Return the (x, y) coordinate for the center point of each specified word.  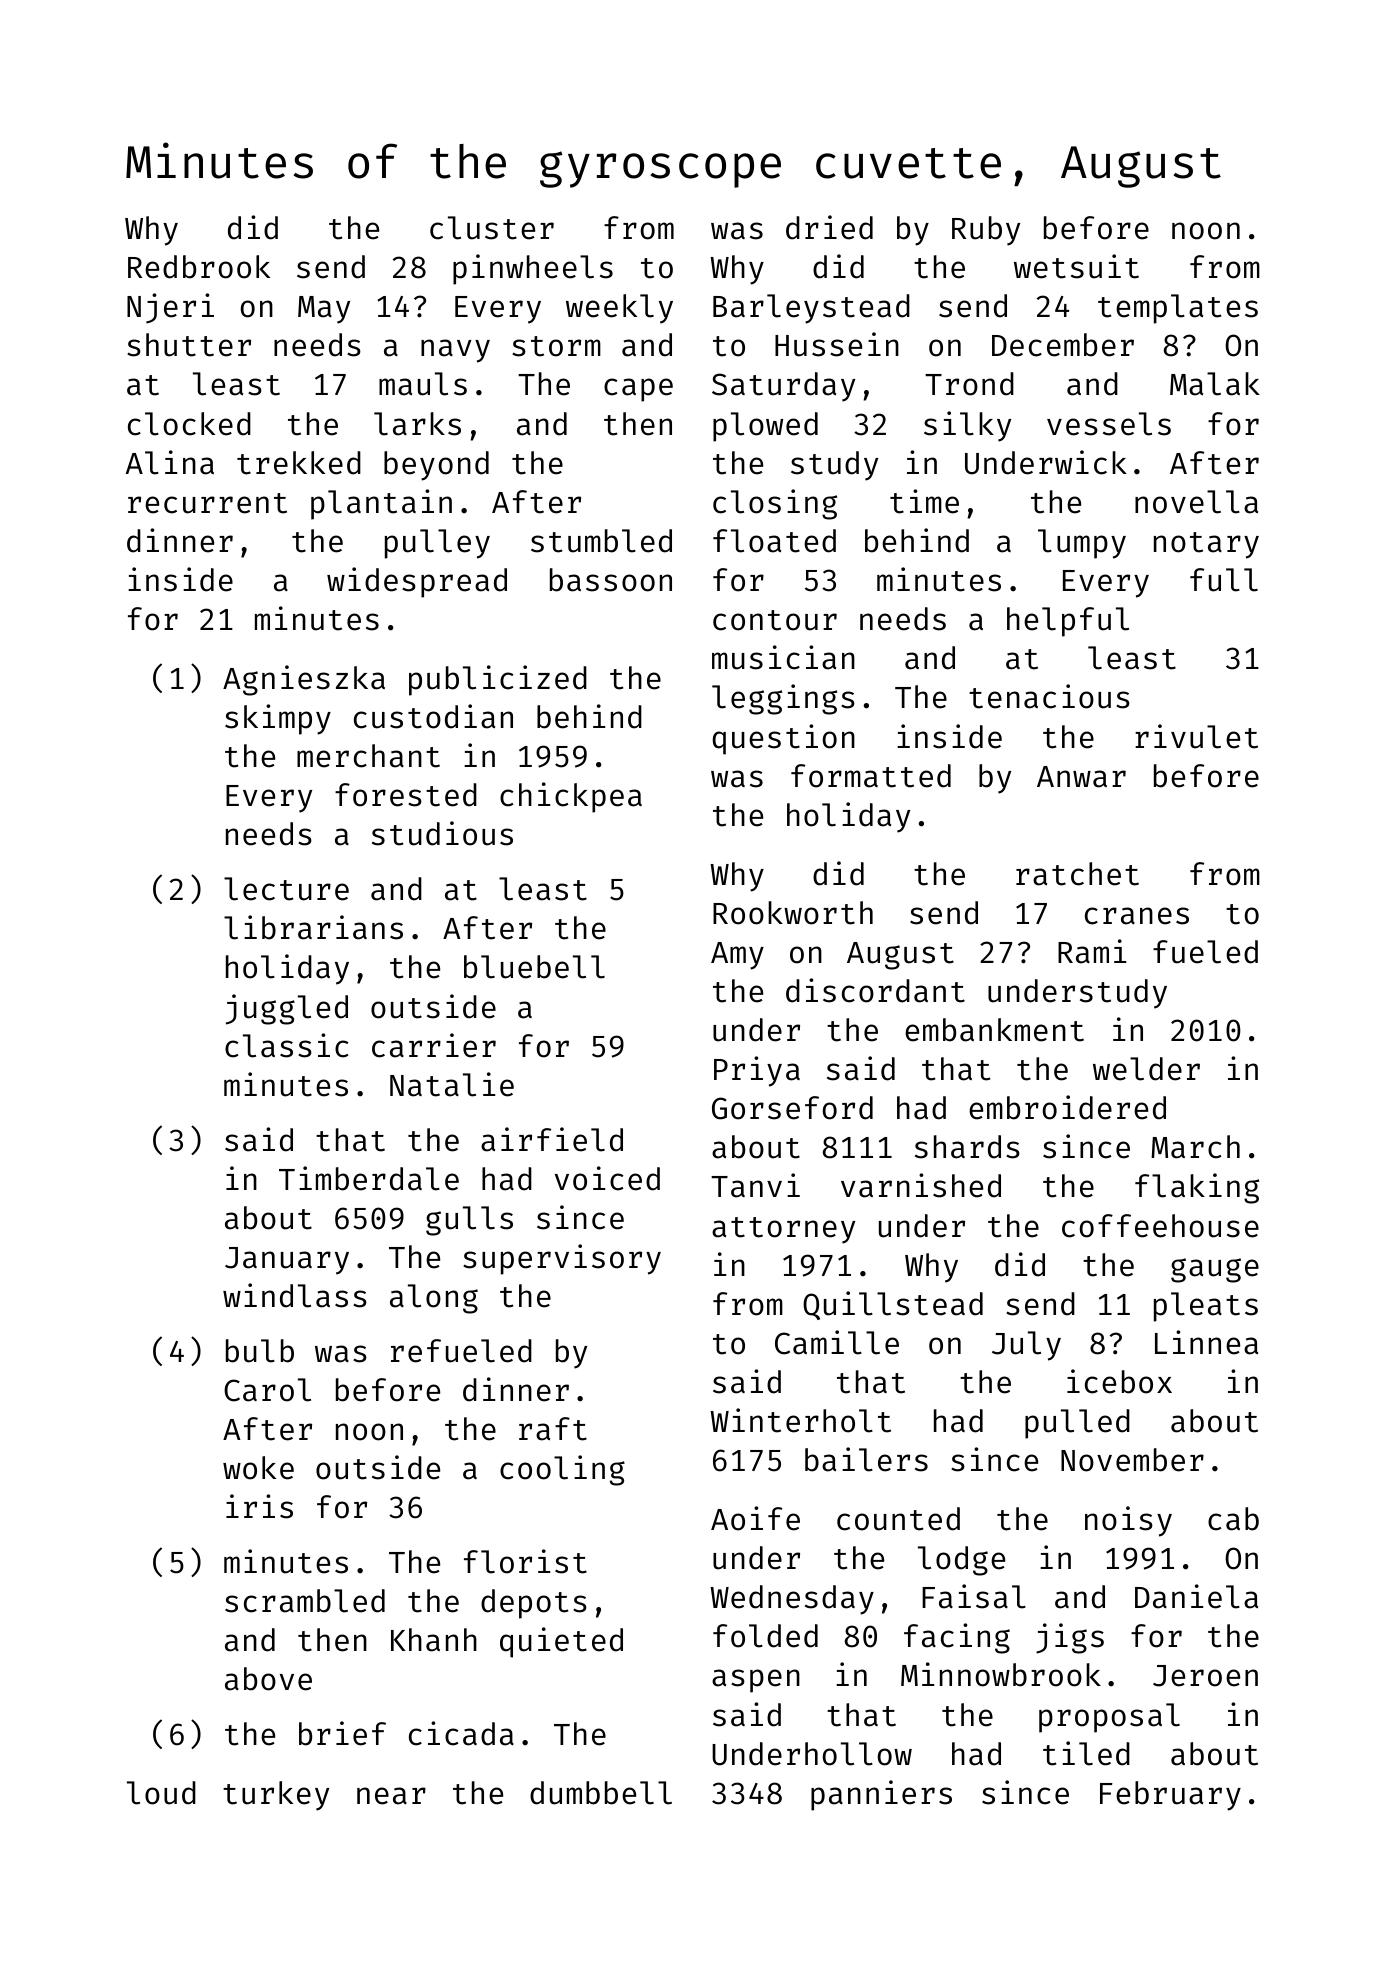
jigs (1070, 1638)
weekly (619, 309)
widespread (417, 582)
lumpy (1082, 544)
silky (967, 426)
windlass (295, 1295)
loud (161, 1793)
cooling (562, 1470)
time (924, 501)
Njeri (170, 308)
